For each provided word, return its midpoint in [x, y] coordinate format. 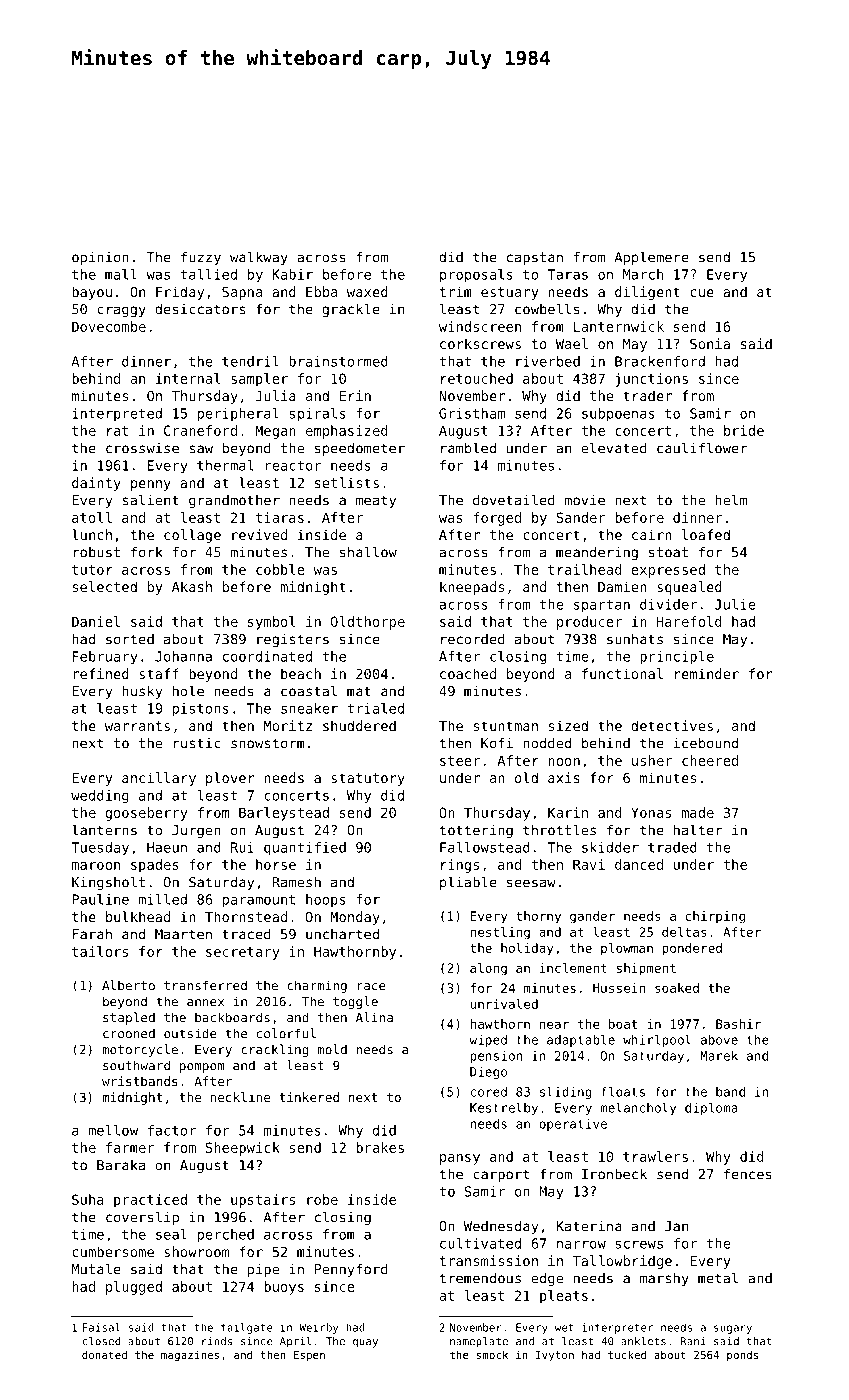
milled [162, 899]
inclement [573, 968]
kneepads [472, 588]
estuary [510, 293]
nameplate [479, 1342]
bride [744, 430]
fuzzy [201, 258]
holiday [527, 949]
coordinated [267, 656]
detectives [672, 725]
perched [226, 1236]
